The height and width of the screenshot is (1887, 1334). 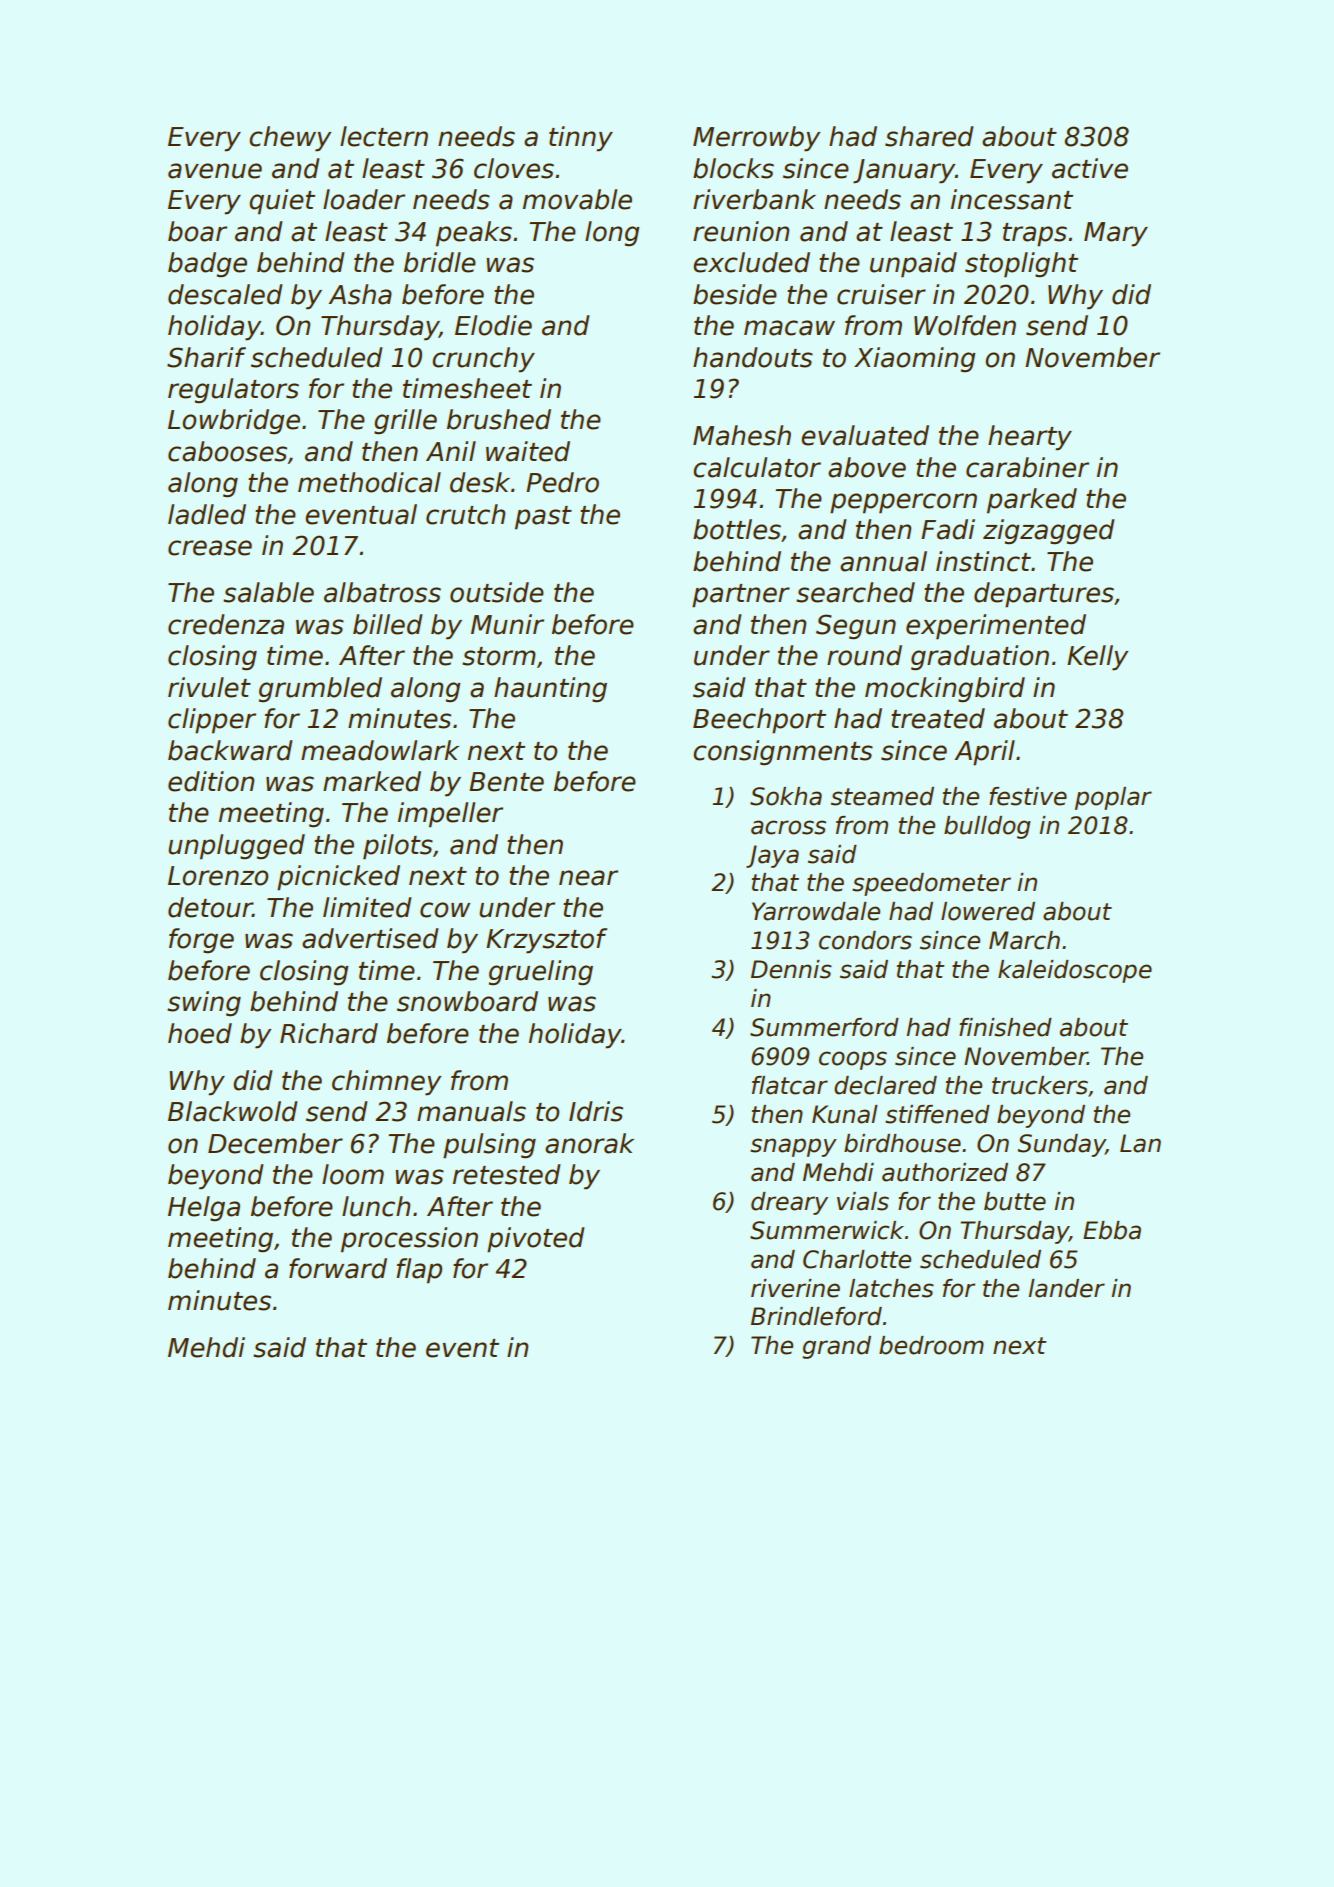 What do you see at coordinates (581, 139) in the screenshot?
I see `tinny` at bounding box center [581, 139].
